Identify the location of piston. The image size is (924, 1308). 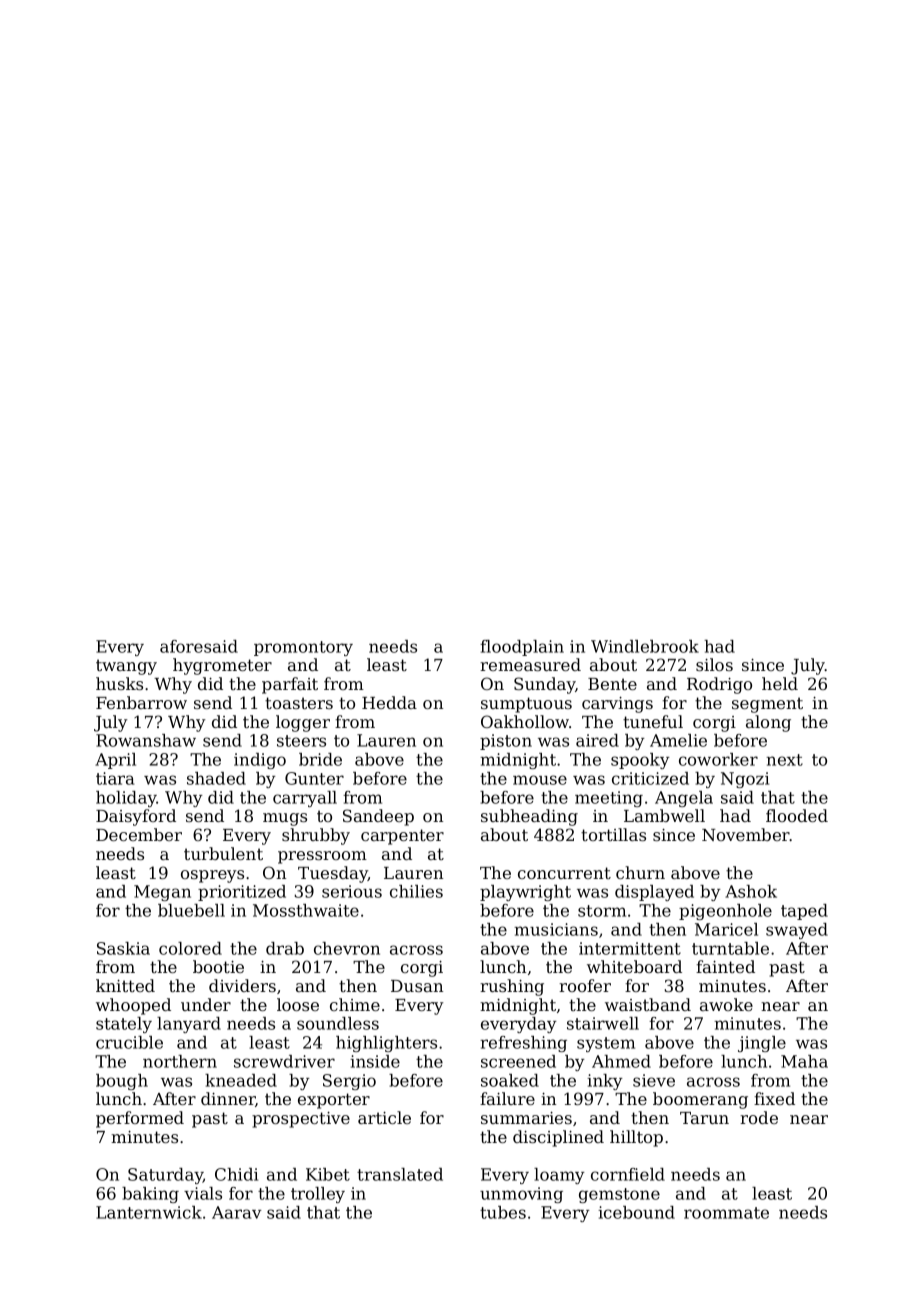
(506, 742).
